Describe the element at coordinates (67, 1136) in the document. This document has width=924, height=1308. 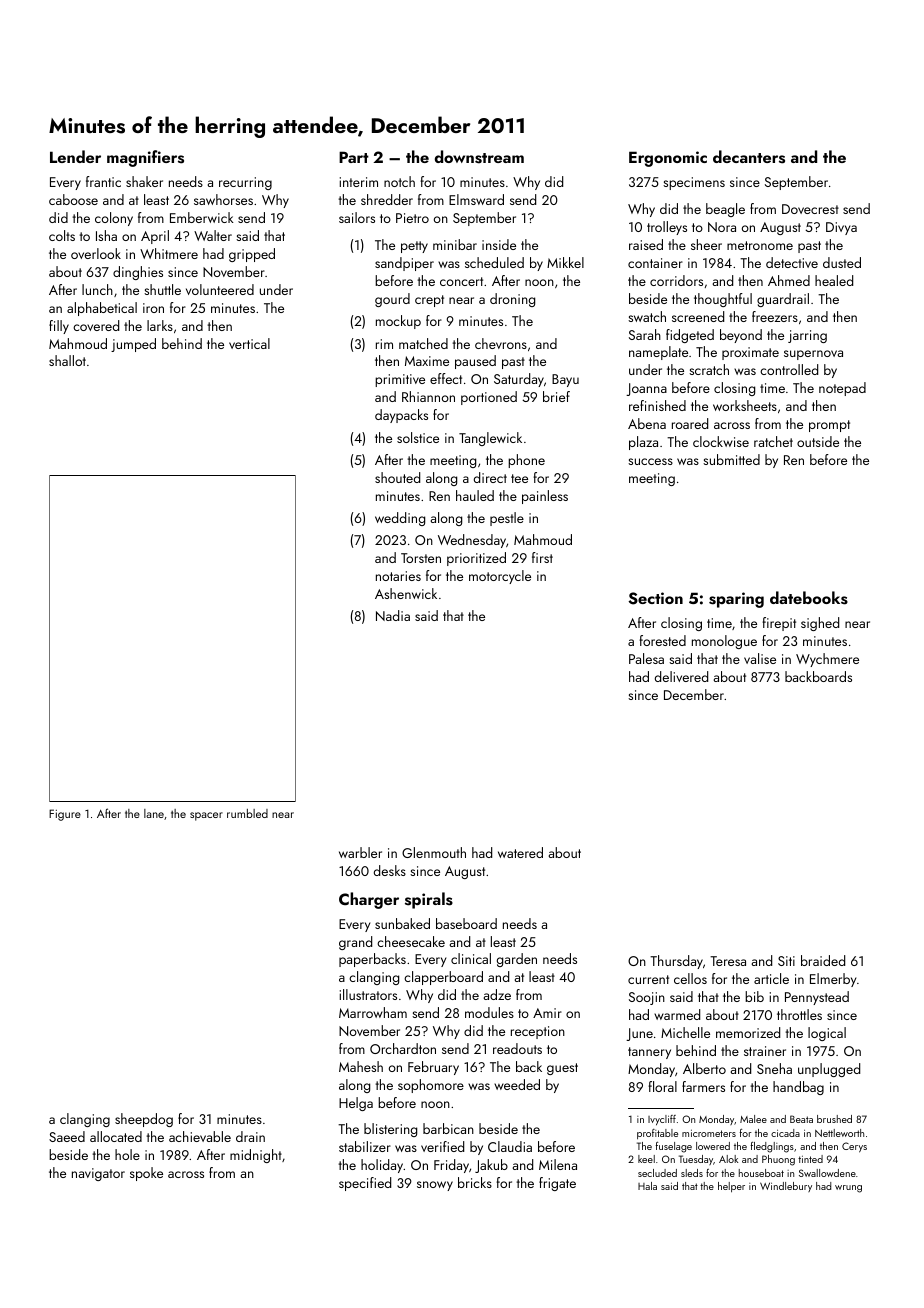
I see `Saeed` at that location.
